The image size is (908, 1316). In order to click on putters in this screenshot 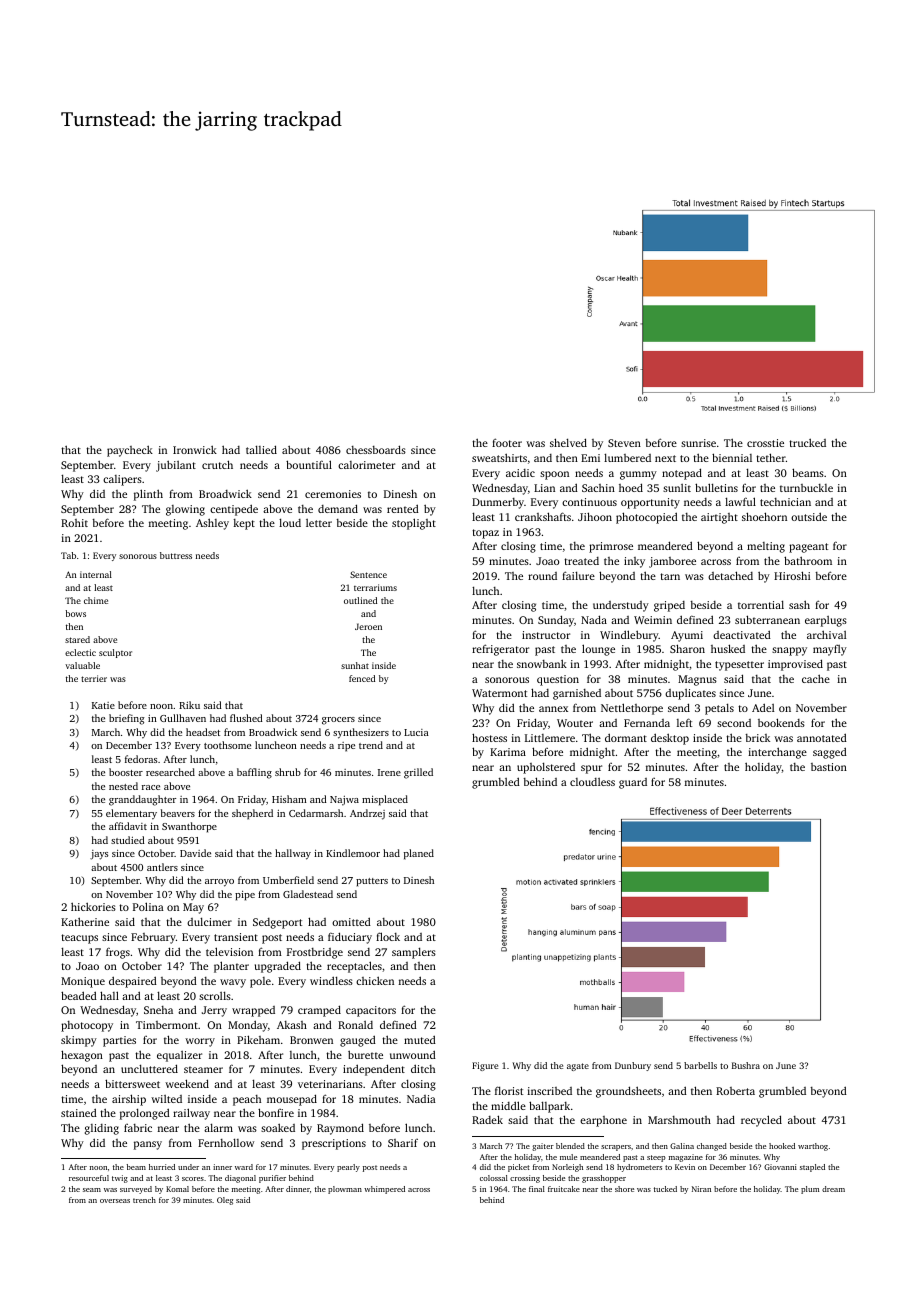, I will do `click(372, 882)`.
